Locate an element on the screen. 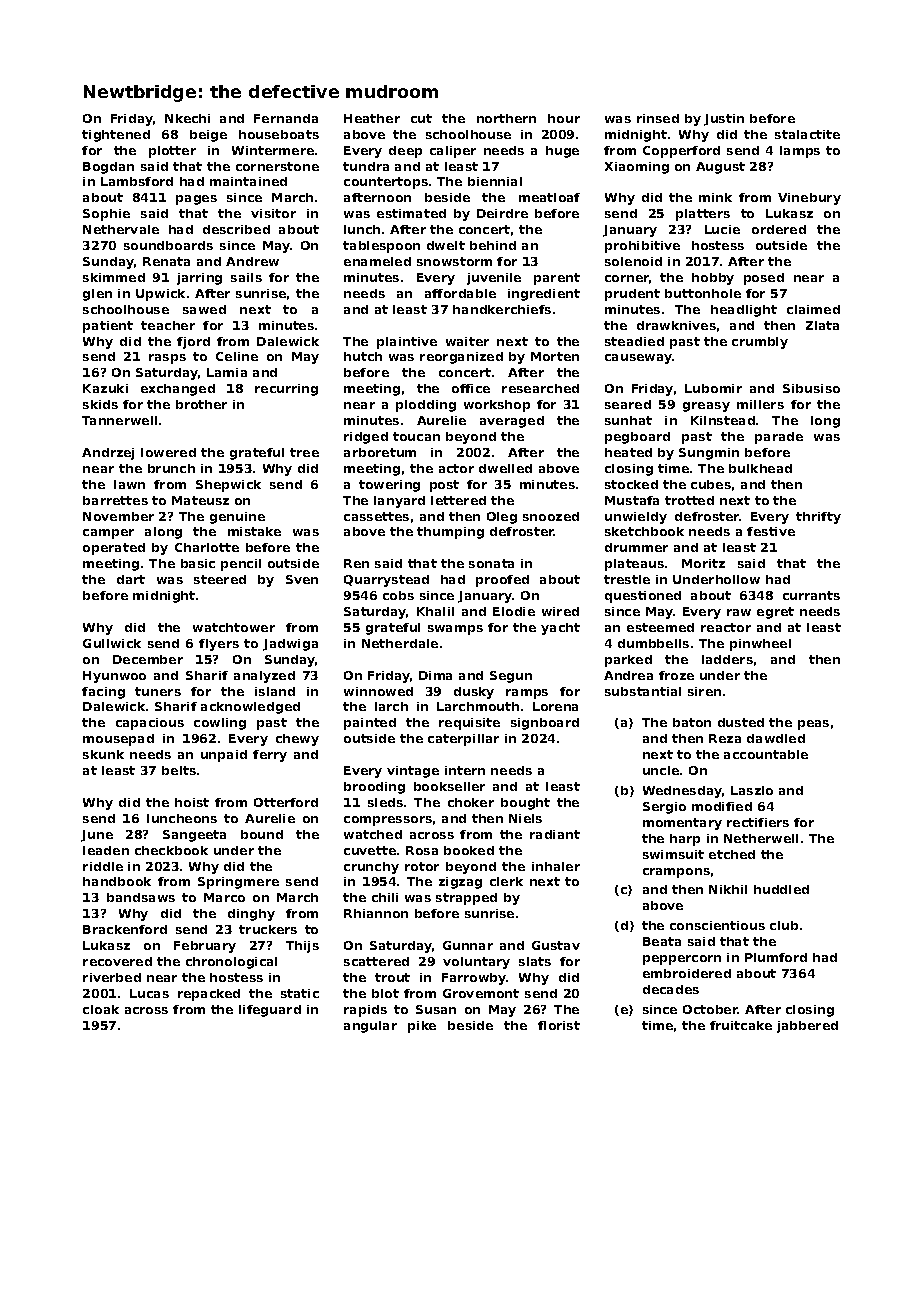  stalactite is located at coordinates (807, 134).
